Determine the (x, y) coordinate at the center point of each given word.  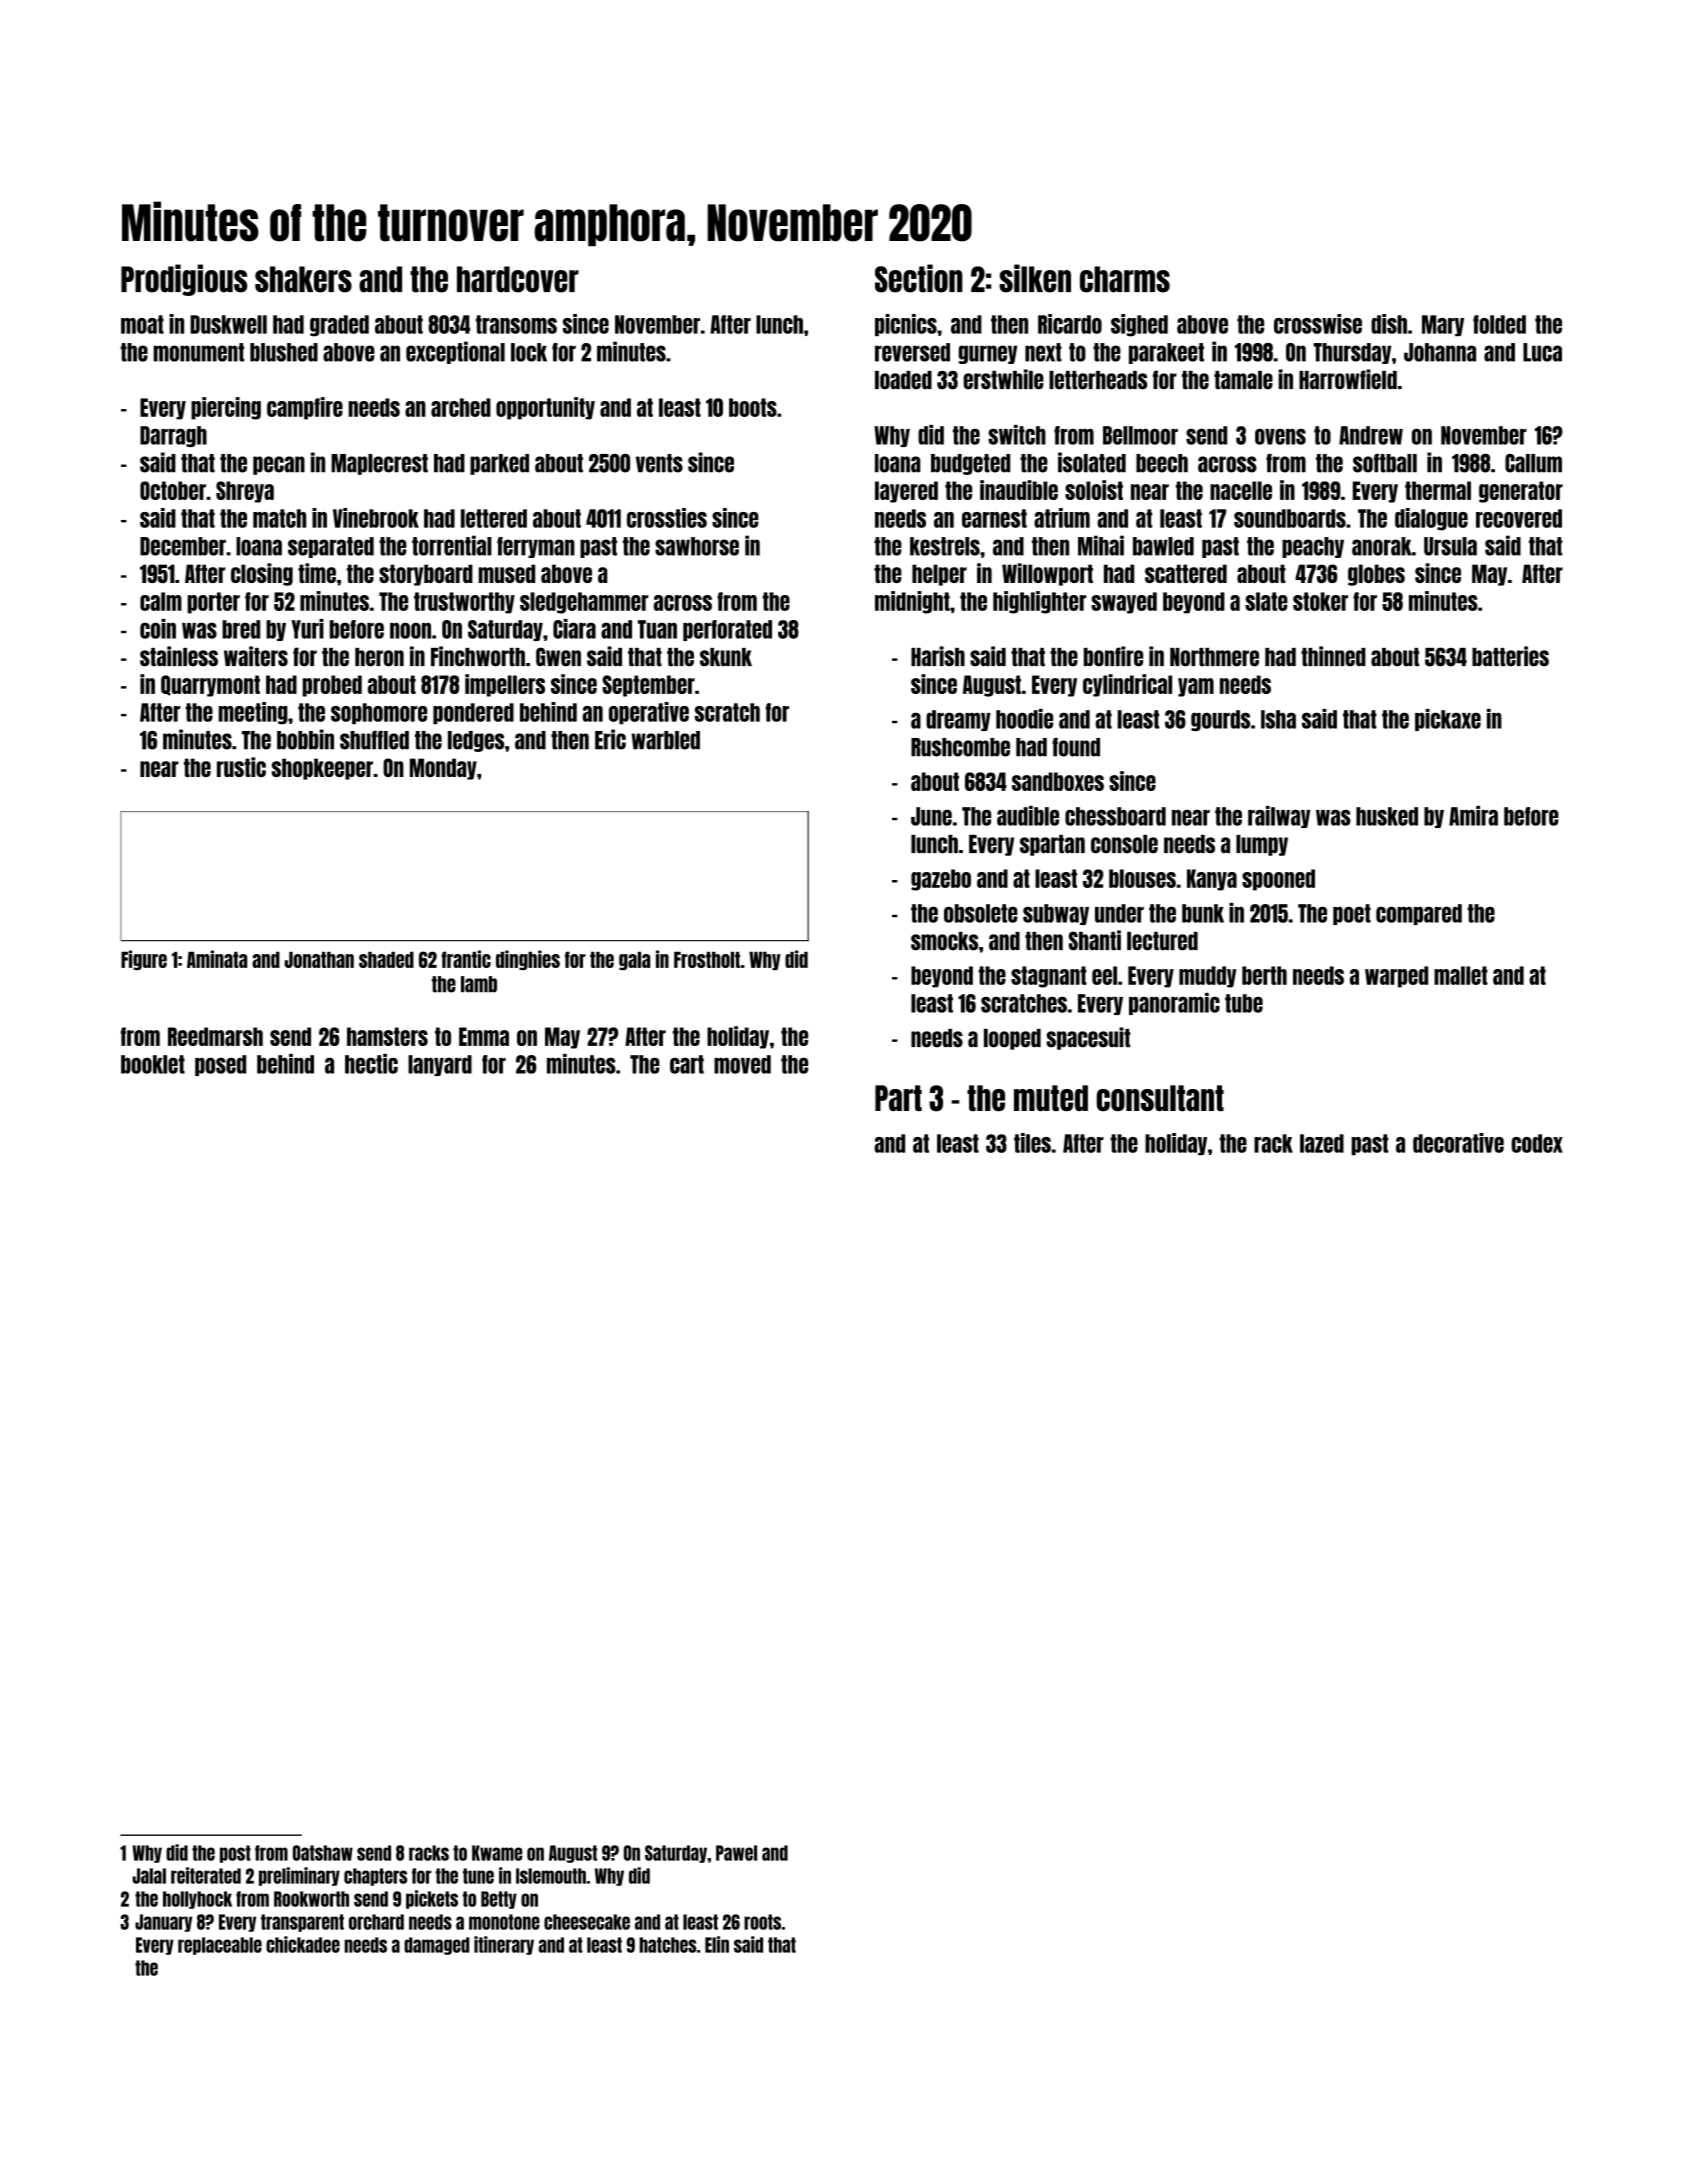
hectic (371, 1064)
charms (1125, 279)
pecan (279, 465)
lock (529, 352)
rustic (241, 767)
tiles (1032, 1143)
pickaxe (1448, 720)
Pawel (736, 1853)
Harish (938, 656)
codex (1537, 1143)
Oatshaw (323, 1853)
